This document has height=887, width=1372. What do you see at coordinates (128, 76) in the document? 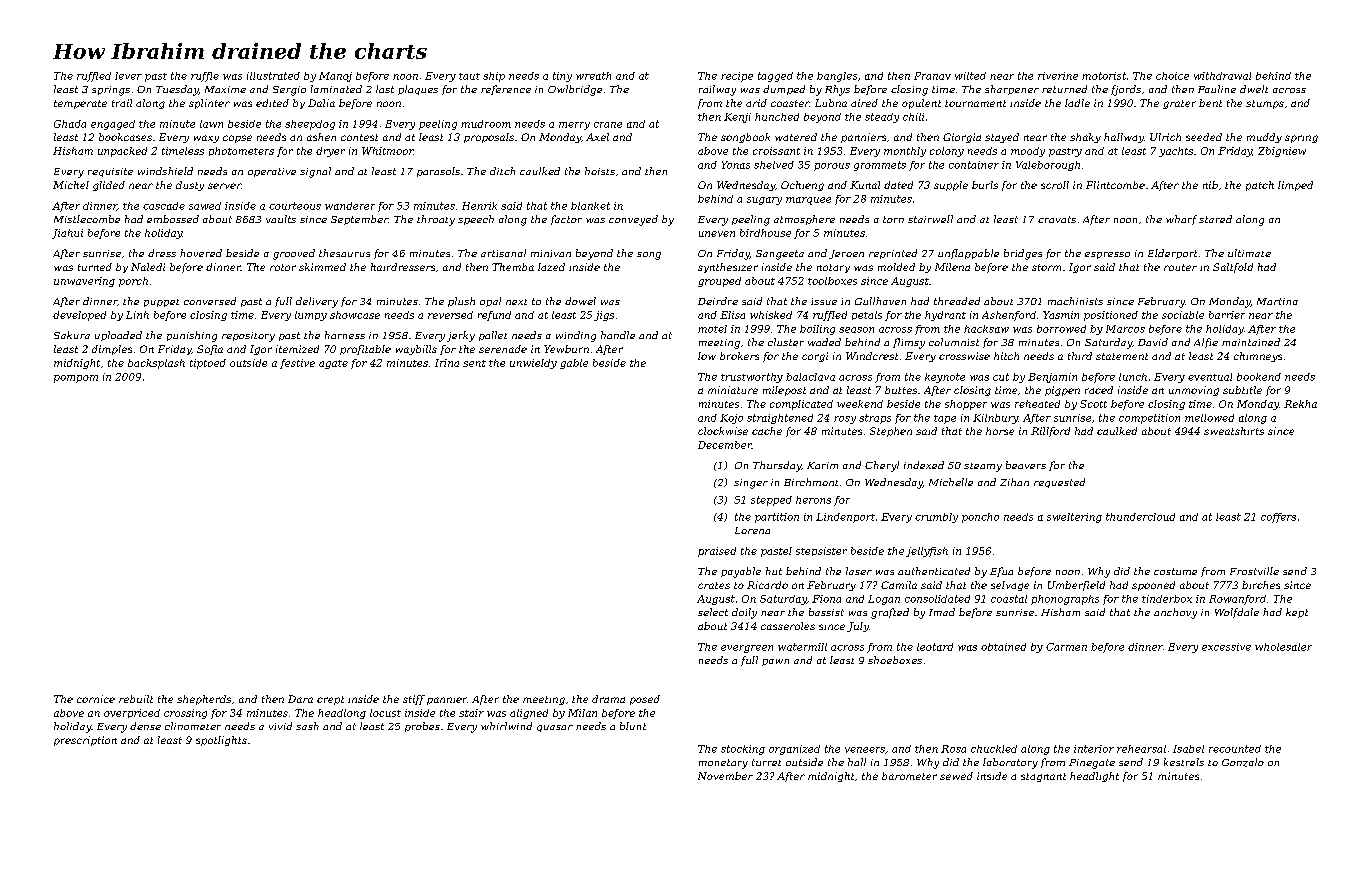
I see `lever` at bounding box center [128, 76].
